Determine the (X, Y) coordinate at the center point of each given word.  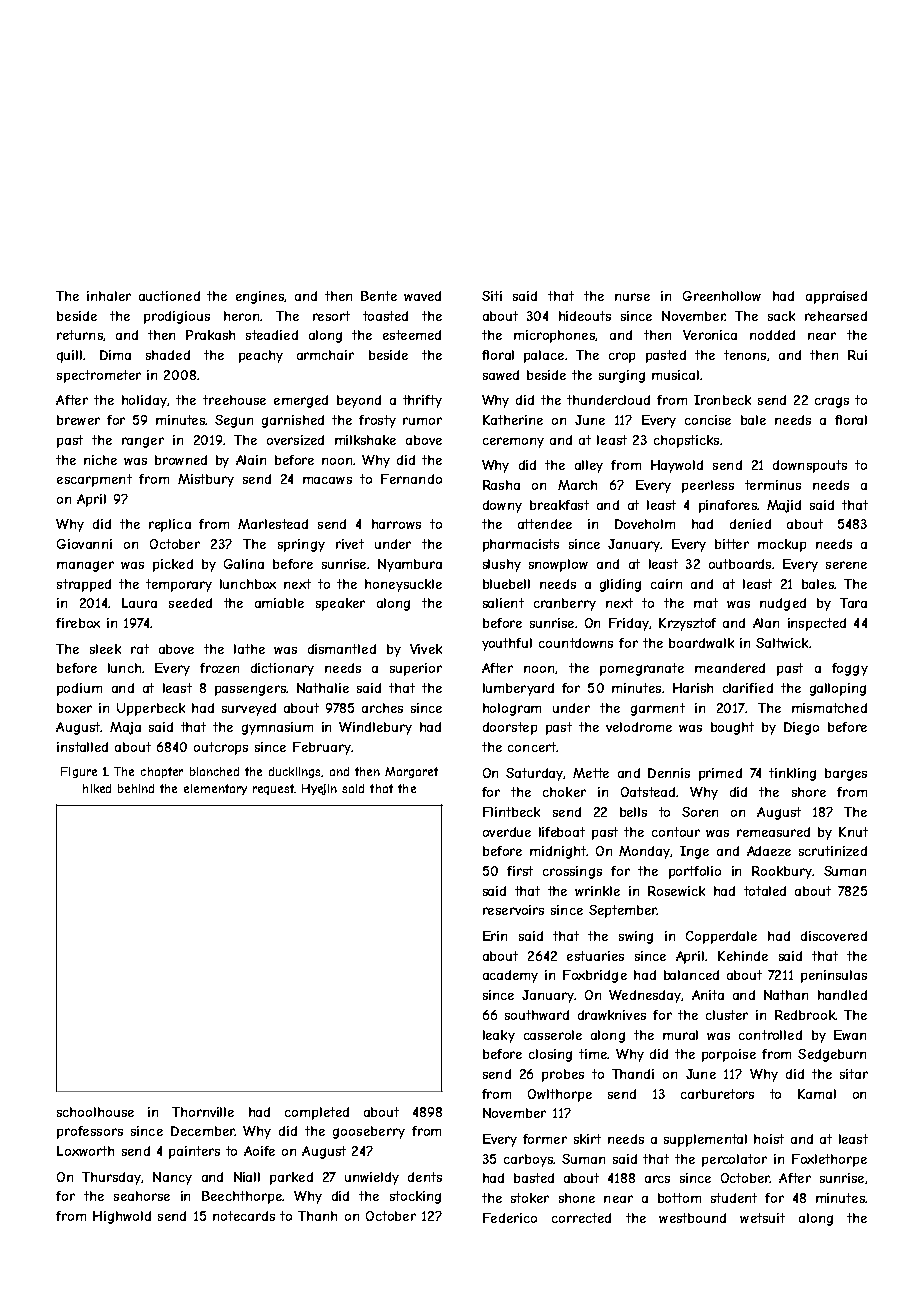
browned (181, 460)
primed (720, 774)
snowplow (558, 565)
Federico (510, 1218)
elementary (215, 789)
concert (532, 747)
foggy (850, 669)
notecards (244, 1216)
